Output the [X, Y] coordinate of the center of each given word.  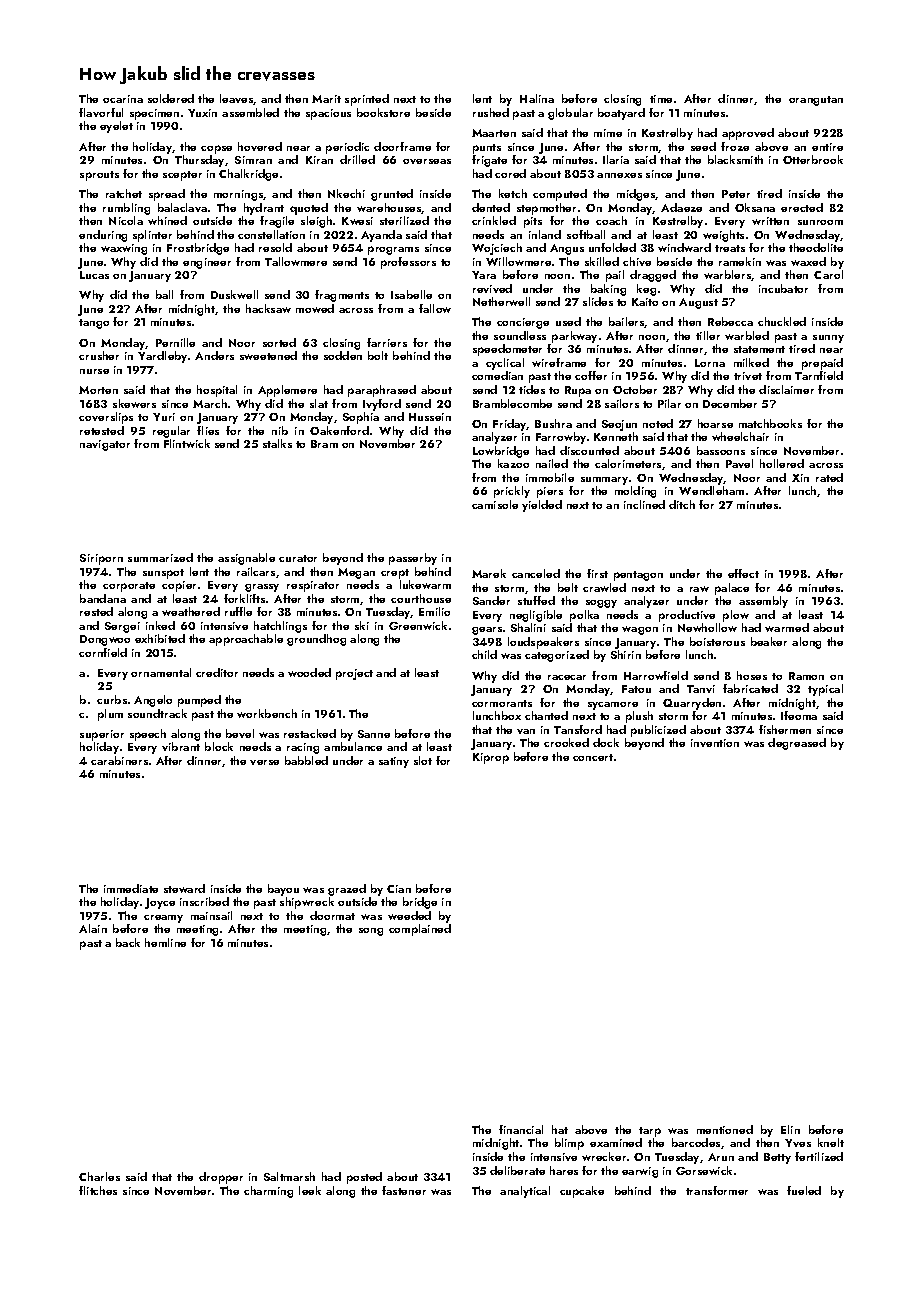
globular [570, 114]
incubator [783, 288]
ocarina [123, 99]
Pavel [739, 463]
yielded [542, 506]
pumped [199, 701]
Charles [99, 1176]
